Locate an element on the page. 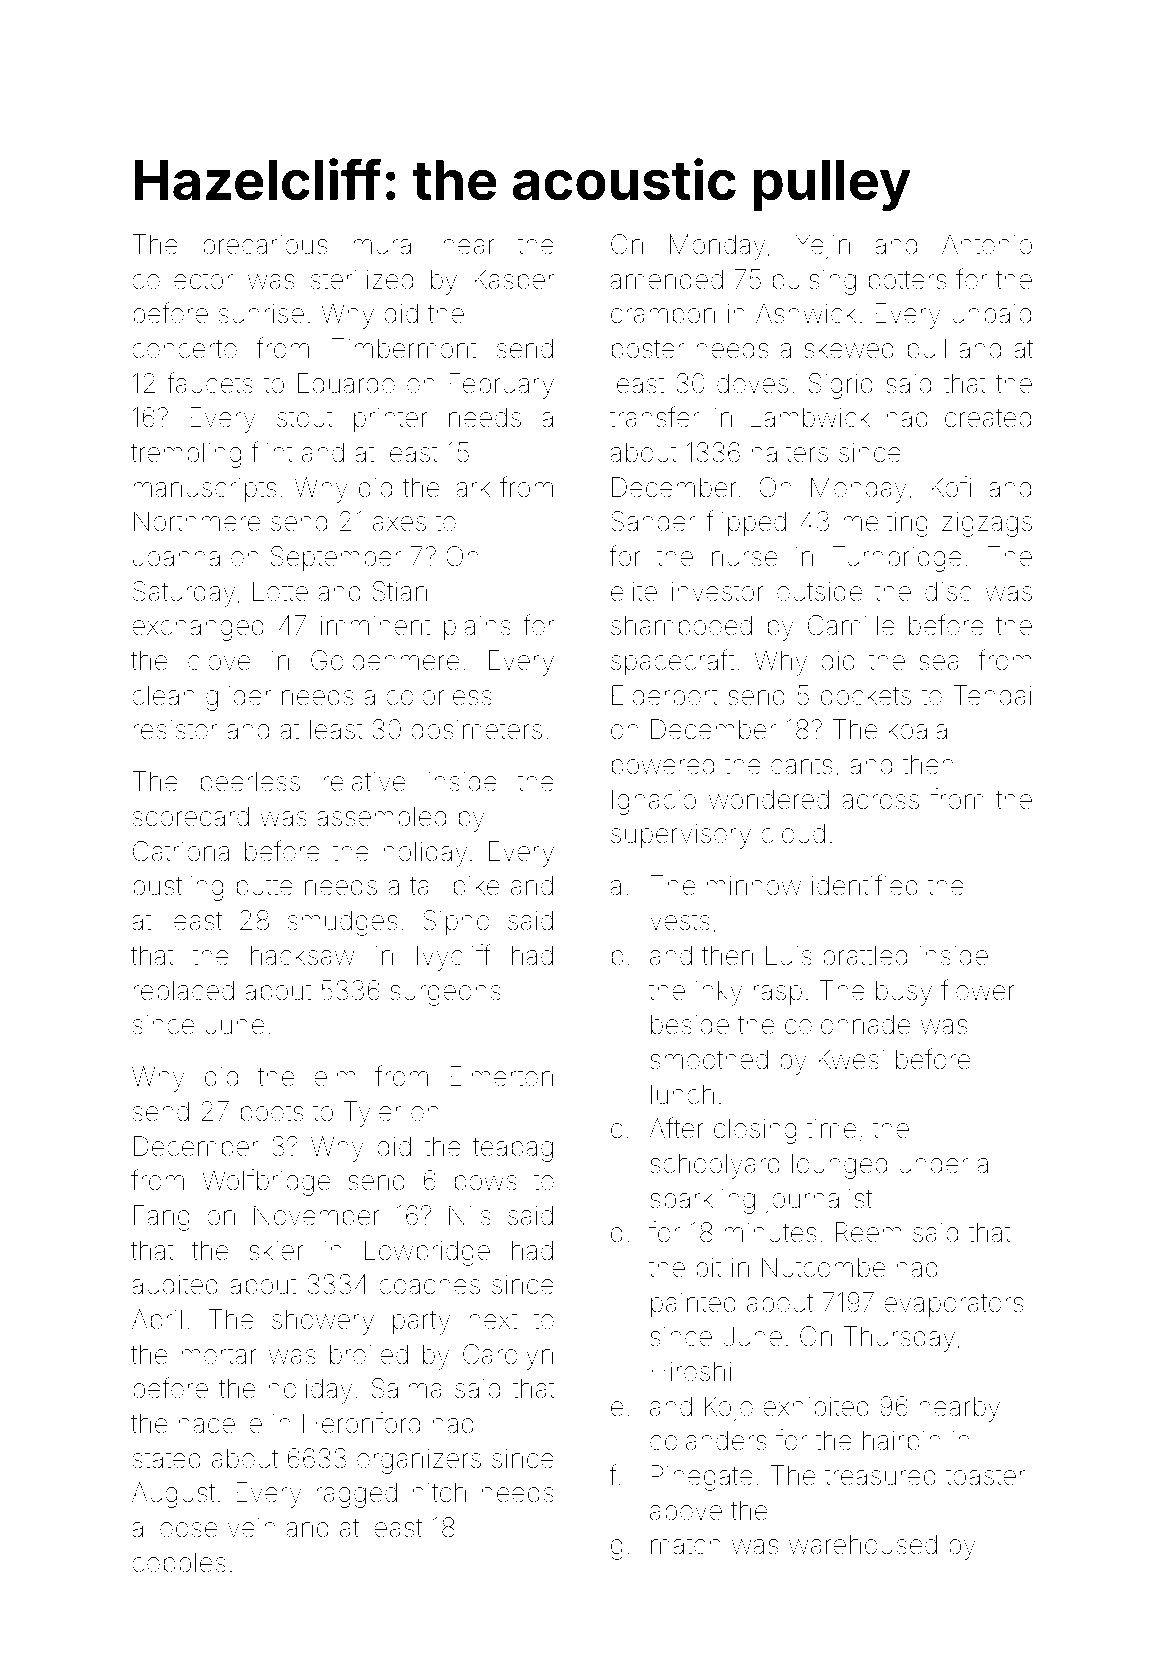 This page has width=1165, height=1654. Catriona is located at coordinates (181, 851).
